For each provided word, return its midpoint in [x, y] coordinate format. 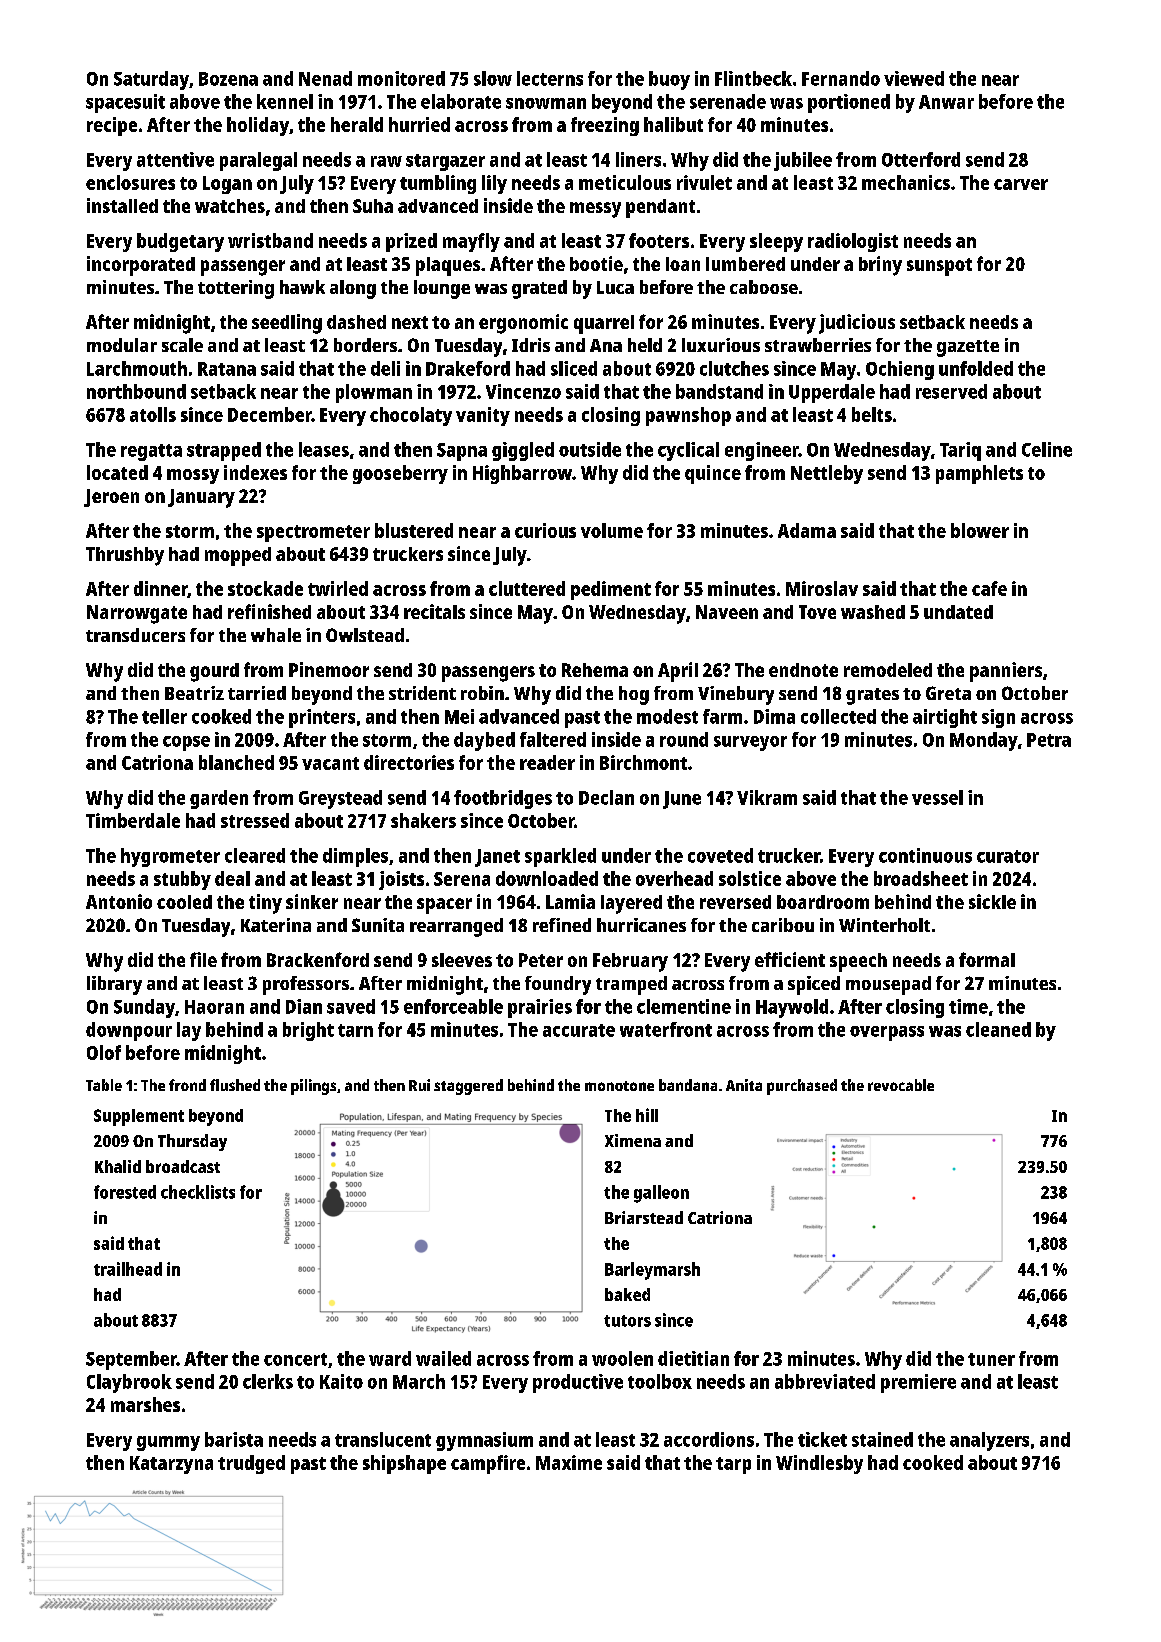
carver [1021, 184]
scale [182, 345]
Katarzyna [171, 1465]
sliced [574, 368]
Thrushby [125, 556]
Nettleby [827, 474]
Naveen [727, 612]
